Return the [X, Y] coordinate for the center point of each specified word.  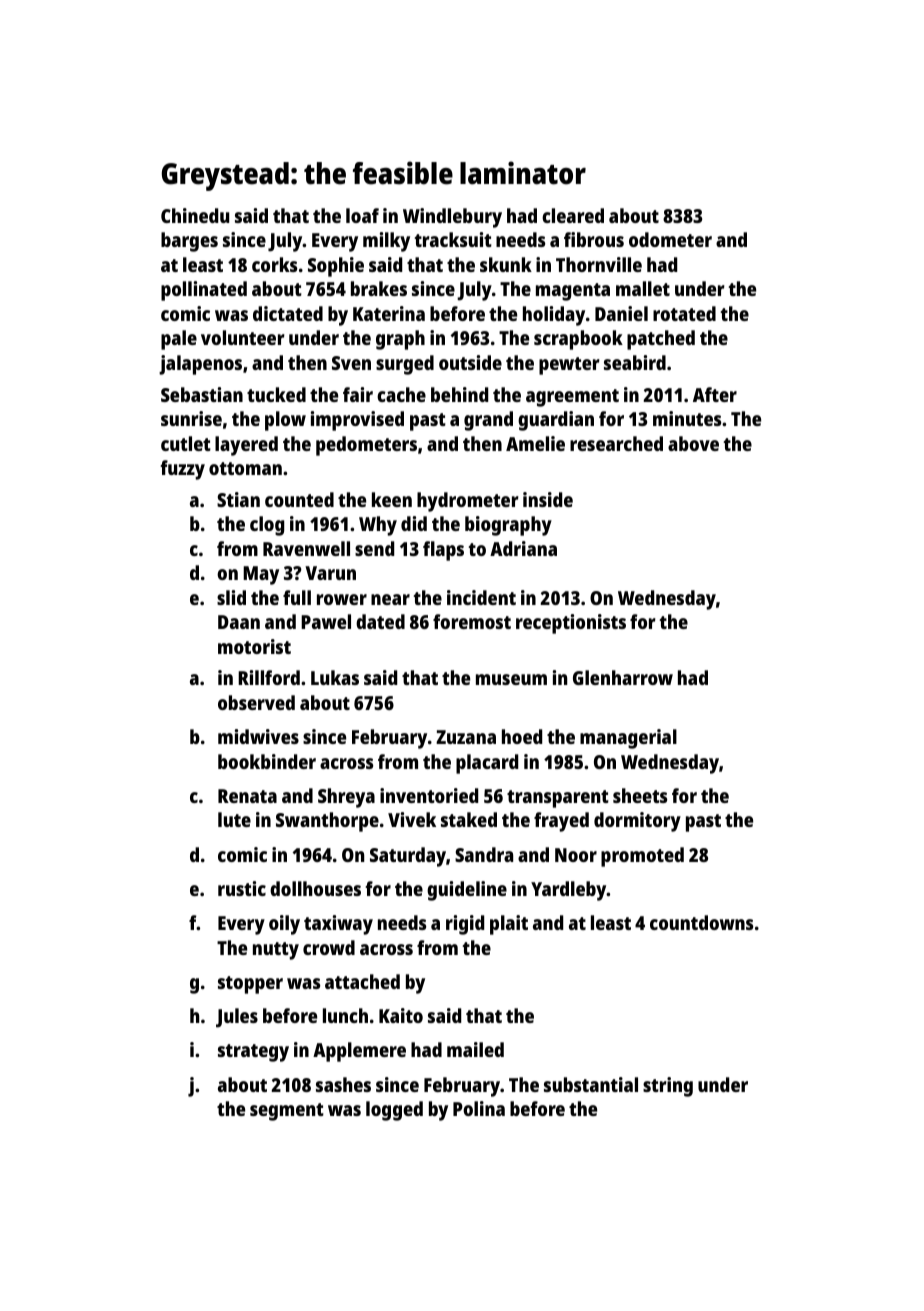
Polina [479, 1108]
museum [511, 679]
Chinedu [195, 215]
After [715, 394]
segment [287, 1112]
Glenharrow [623, 677]
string [668, 1087]
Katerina [389, 313]
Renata [247, 796]
